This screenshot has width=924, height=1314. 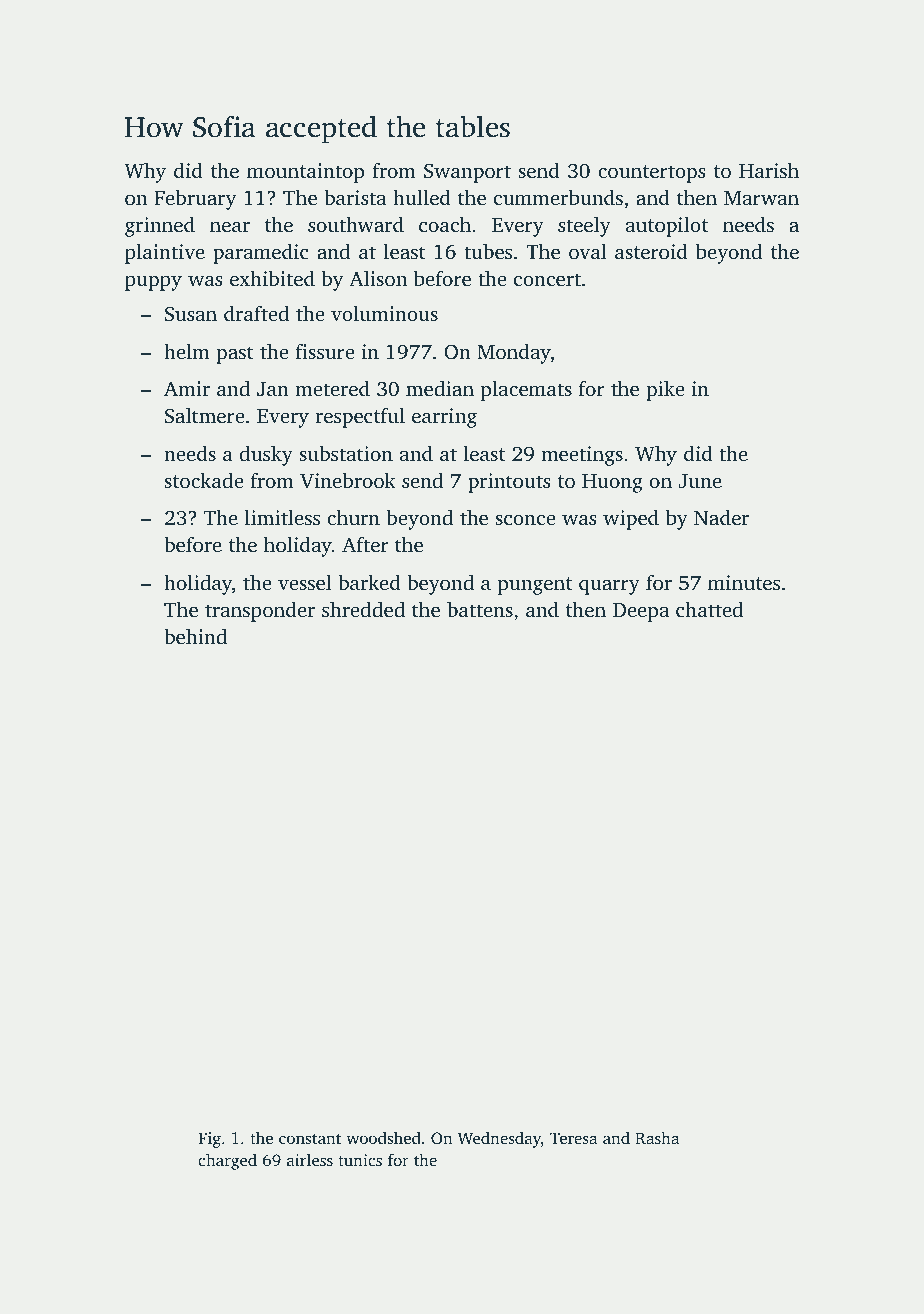 I want to click on mountaintop, so click(x=305, y=173).
